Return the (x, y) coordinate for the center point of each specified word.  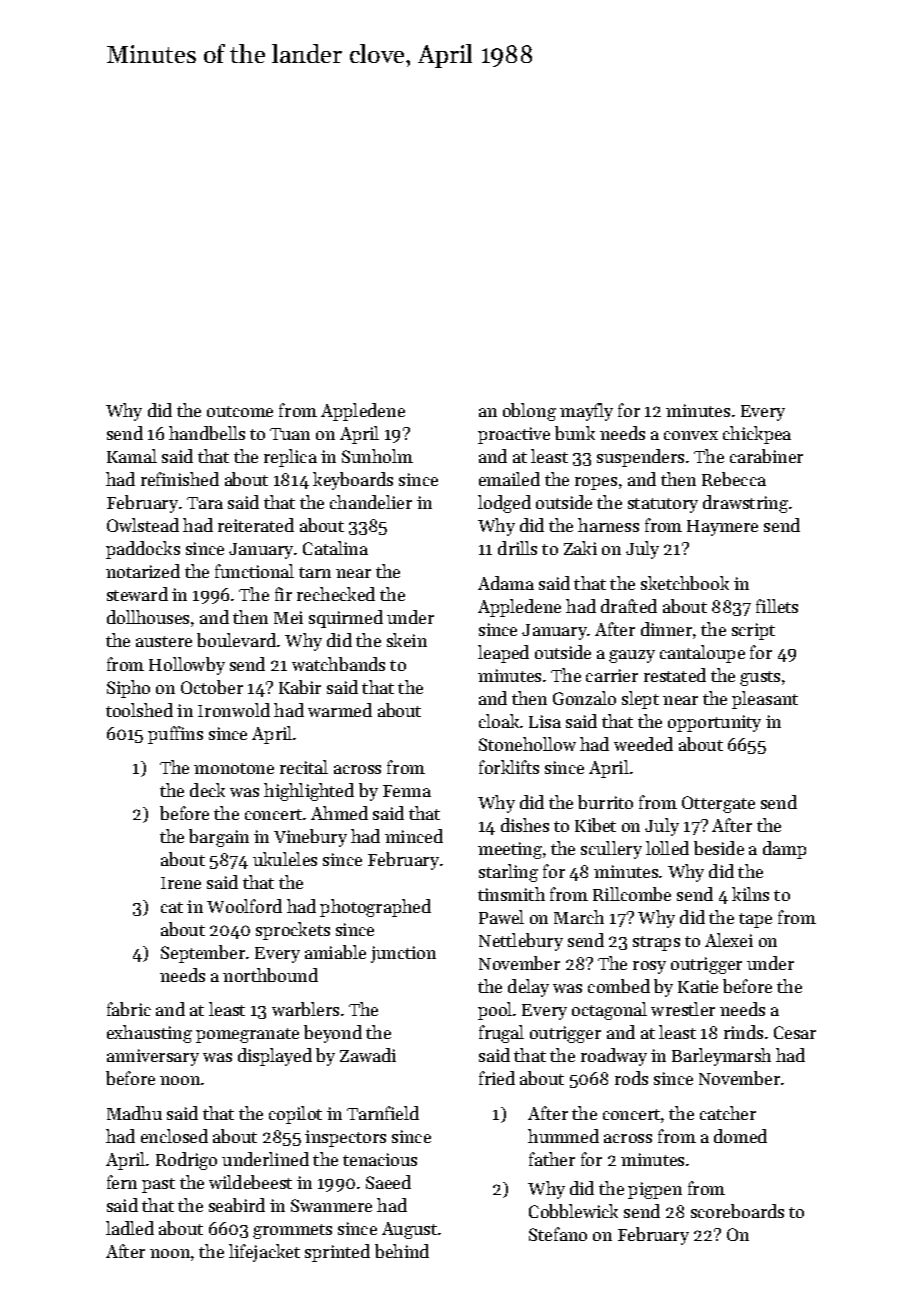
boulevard (236, 640)
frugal (501, 1034)
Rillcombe (632, 894)
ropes (596, 483)
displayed (275, 1057)
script (753, 631)
